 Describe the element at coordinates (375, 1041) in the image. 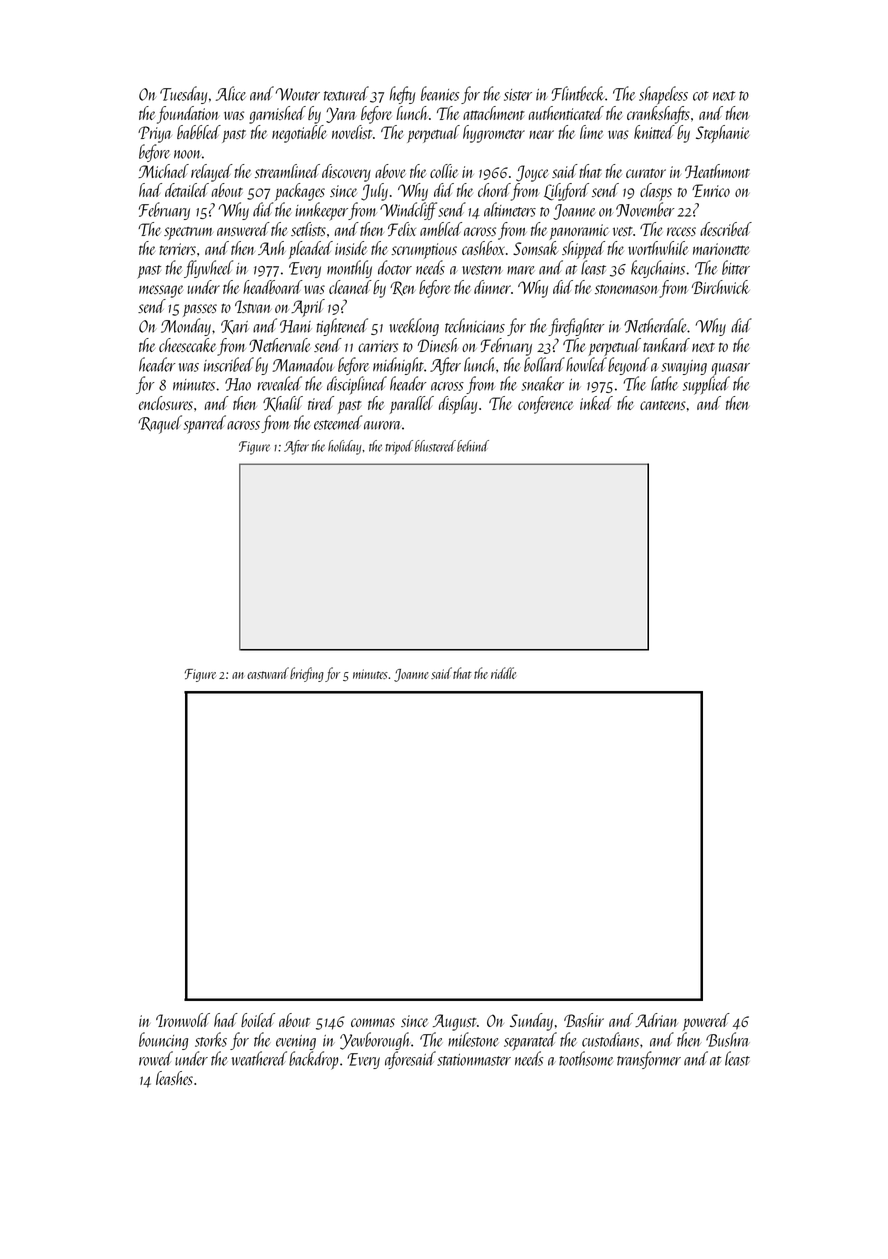

I see `Yewborough` at that location.
